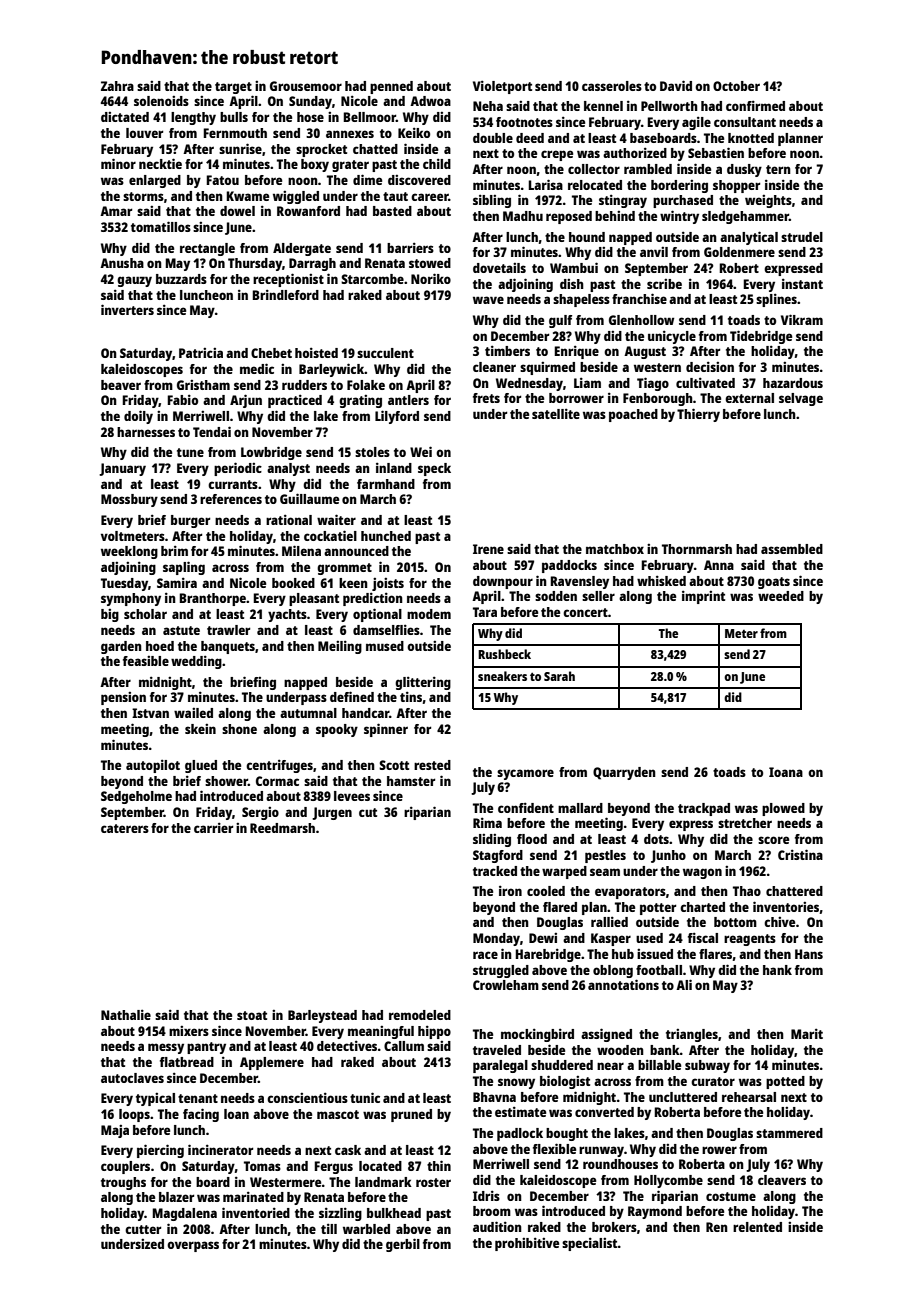 Image resolution: width=924 pixels, height=1308 pixels. Describe the element at coordinates (755, 105) in the image. I see `confirmed` at that location.
